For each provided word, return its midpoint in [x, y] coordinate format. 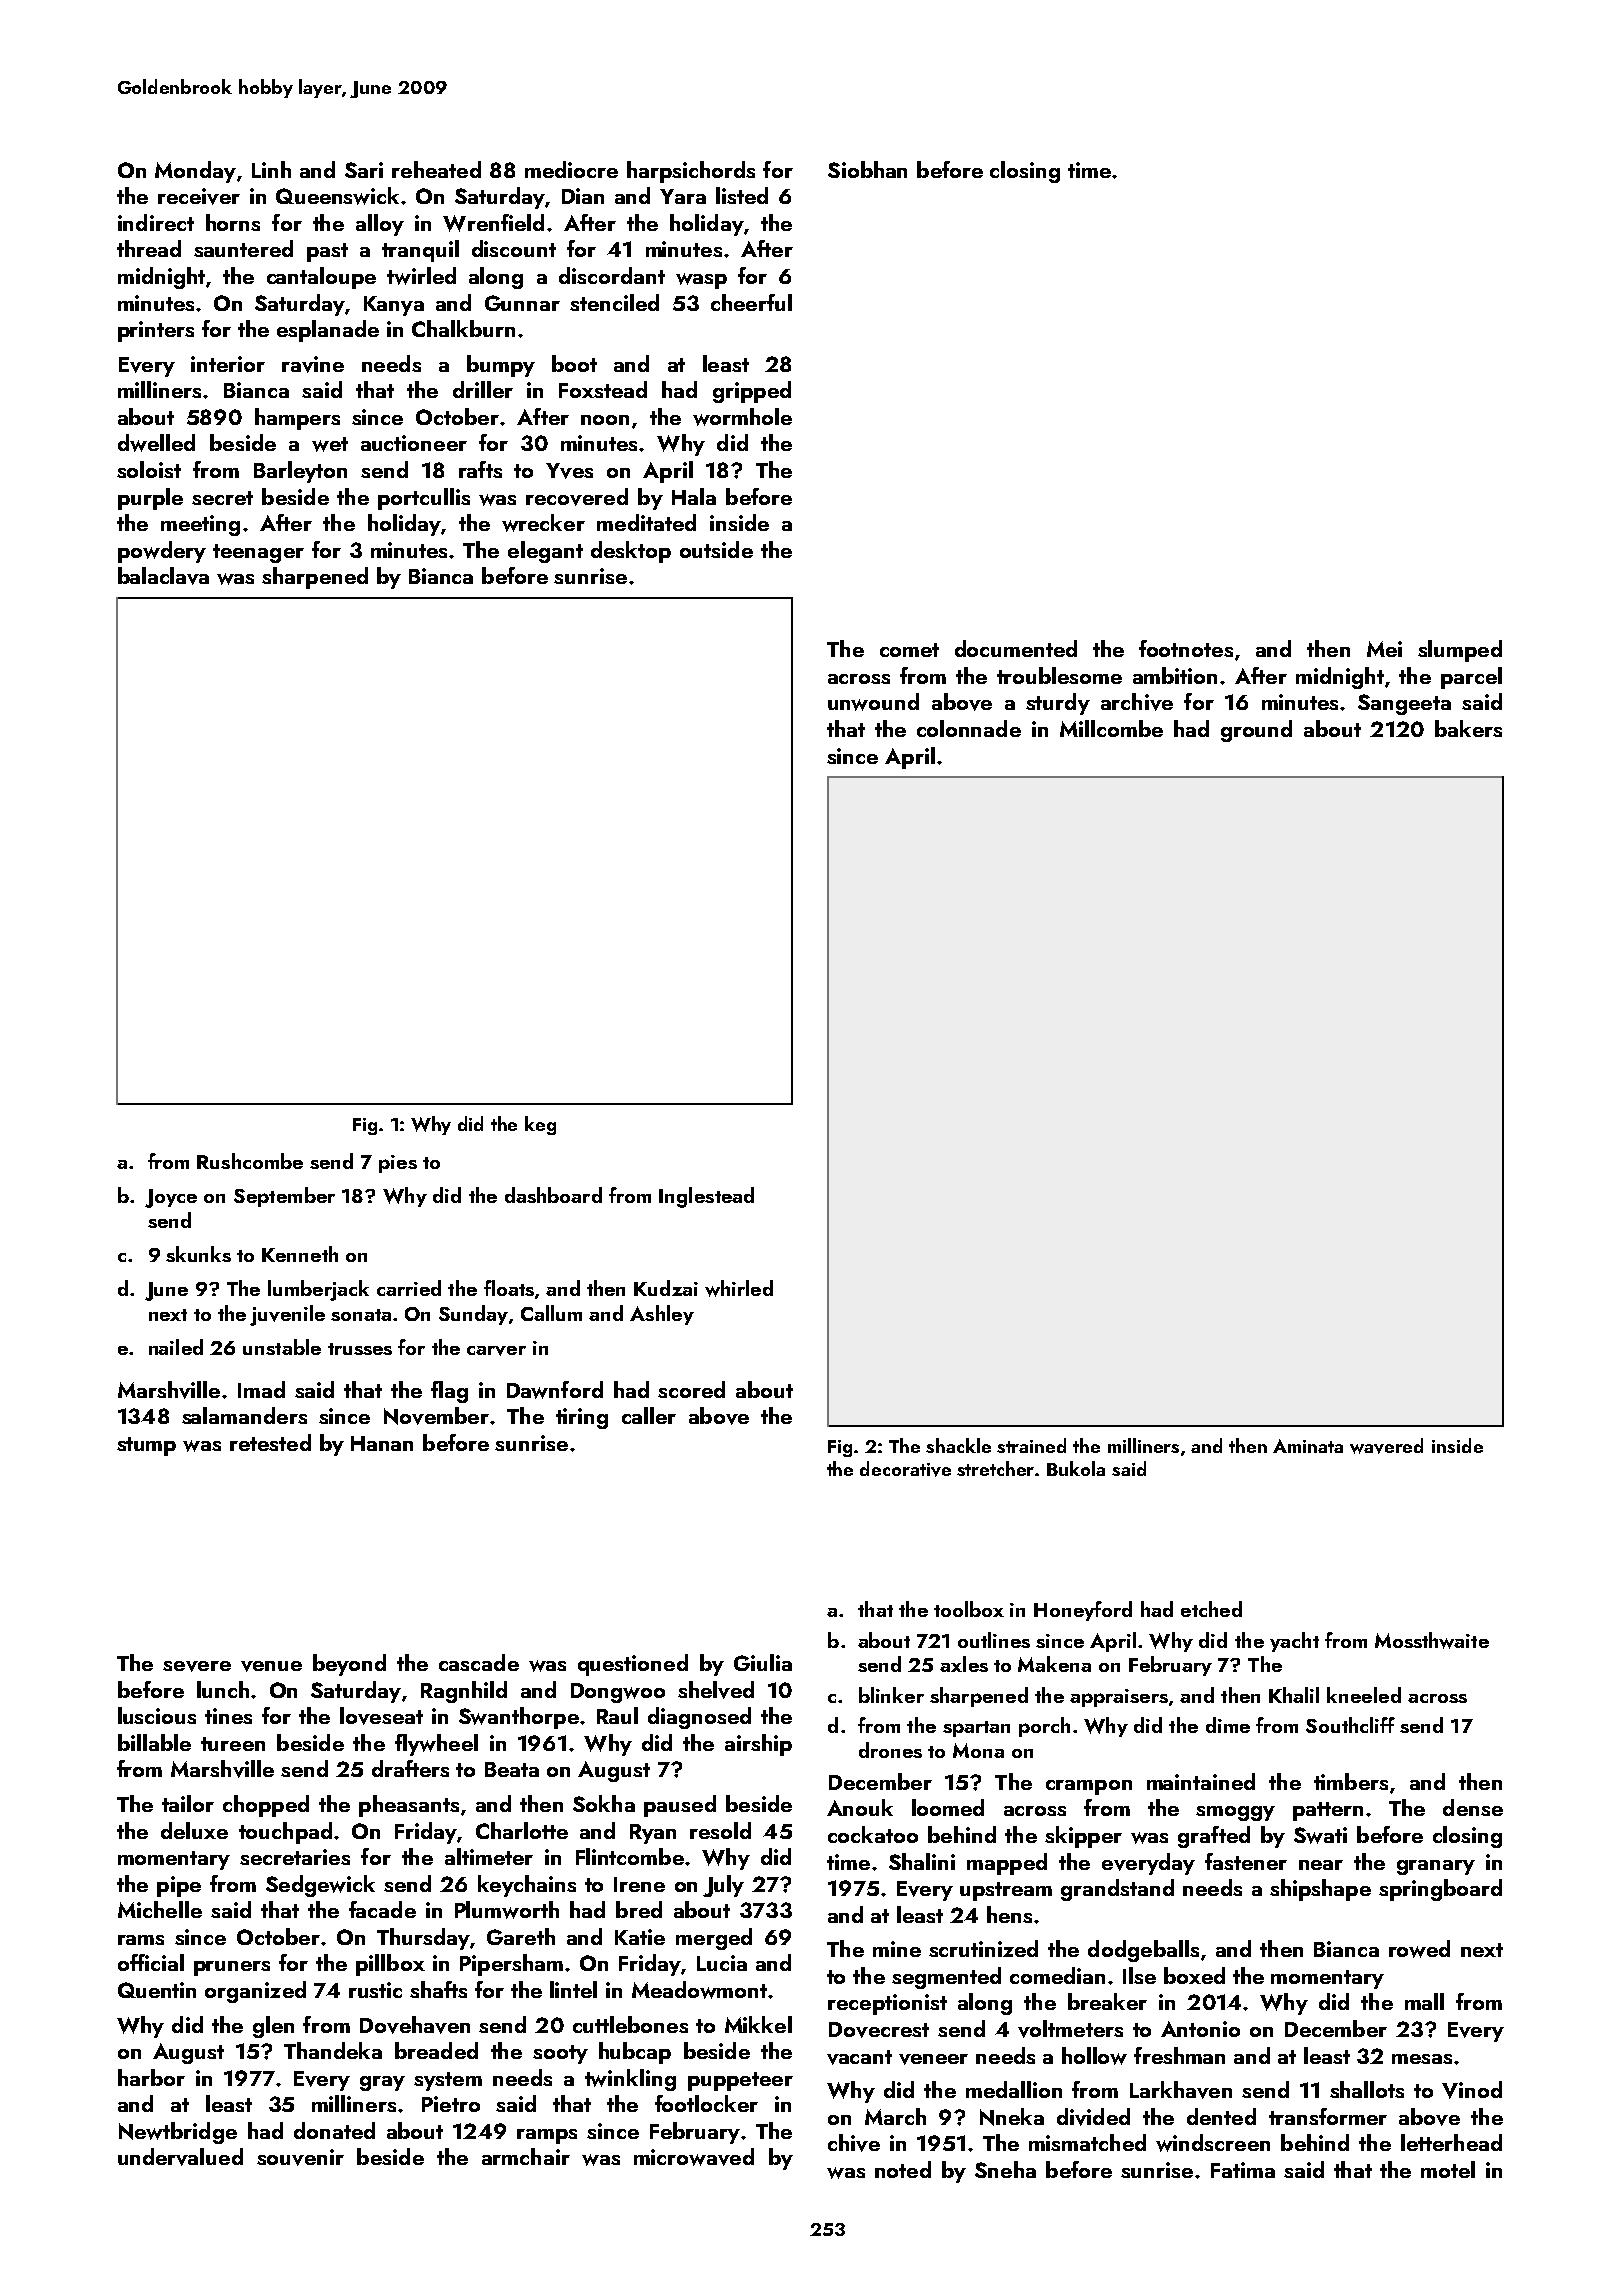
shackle [958, 1445]
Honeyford [1083, 1611]
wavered [1386, 1446]
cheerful [751, 302]
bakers [1468, 728]
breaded [436, 2050]
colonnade [969, 728]
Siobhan [867, 169]
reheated [436, 169]
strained [1031, 1445]
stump [146, 1446]
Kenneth [300, 1254]
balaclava [163, 576]
